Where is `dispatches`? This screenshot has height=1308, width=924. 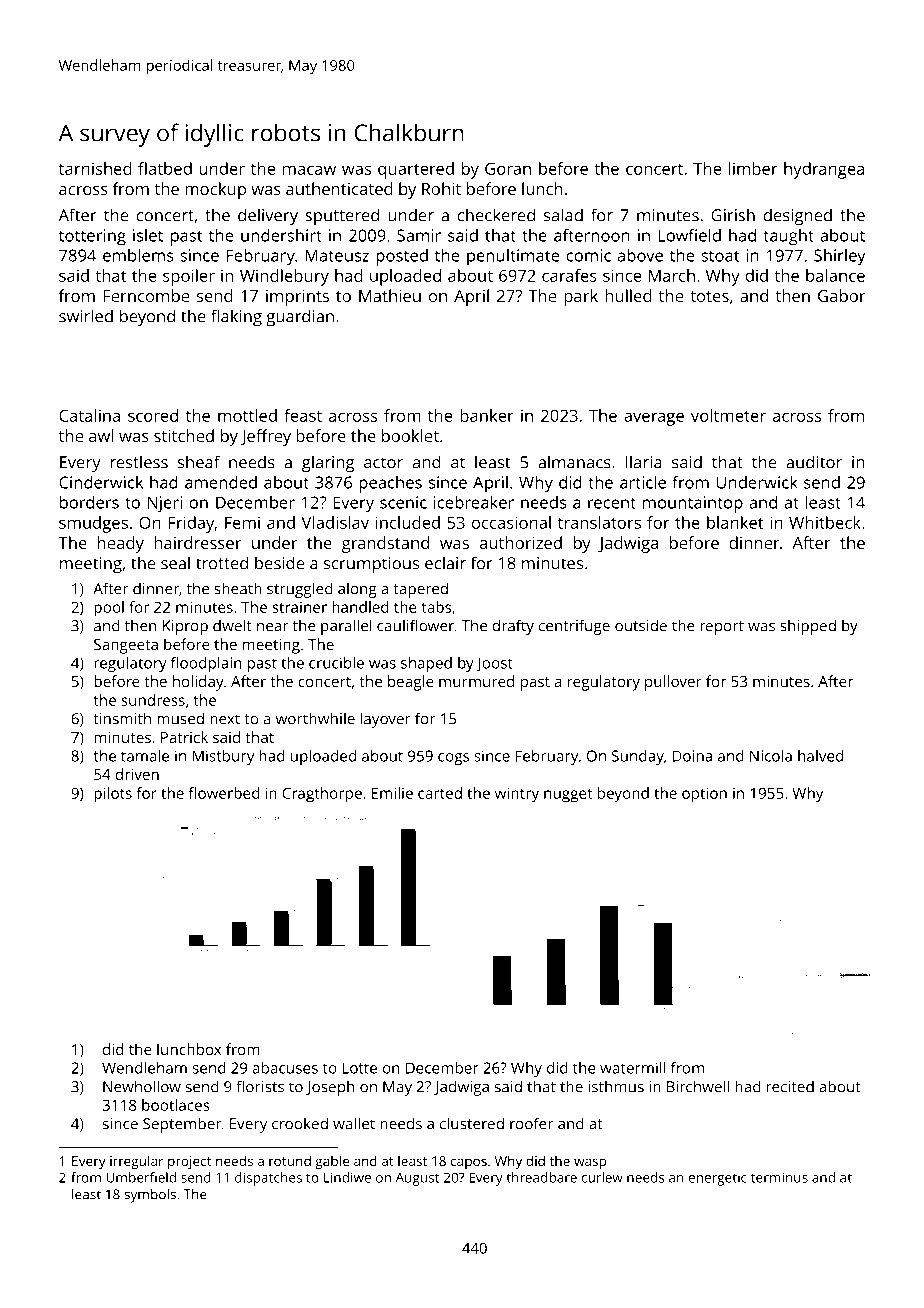 dispatches is located at coordinates (268, 1179).
